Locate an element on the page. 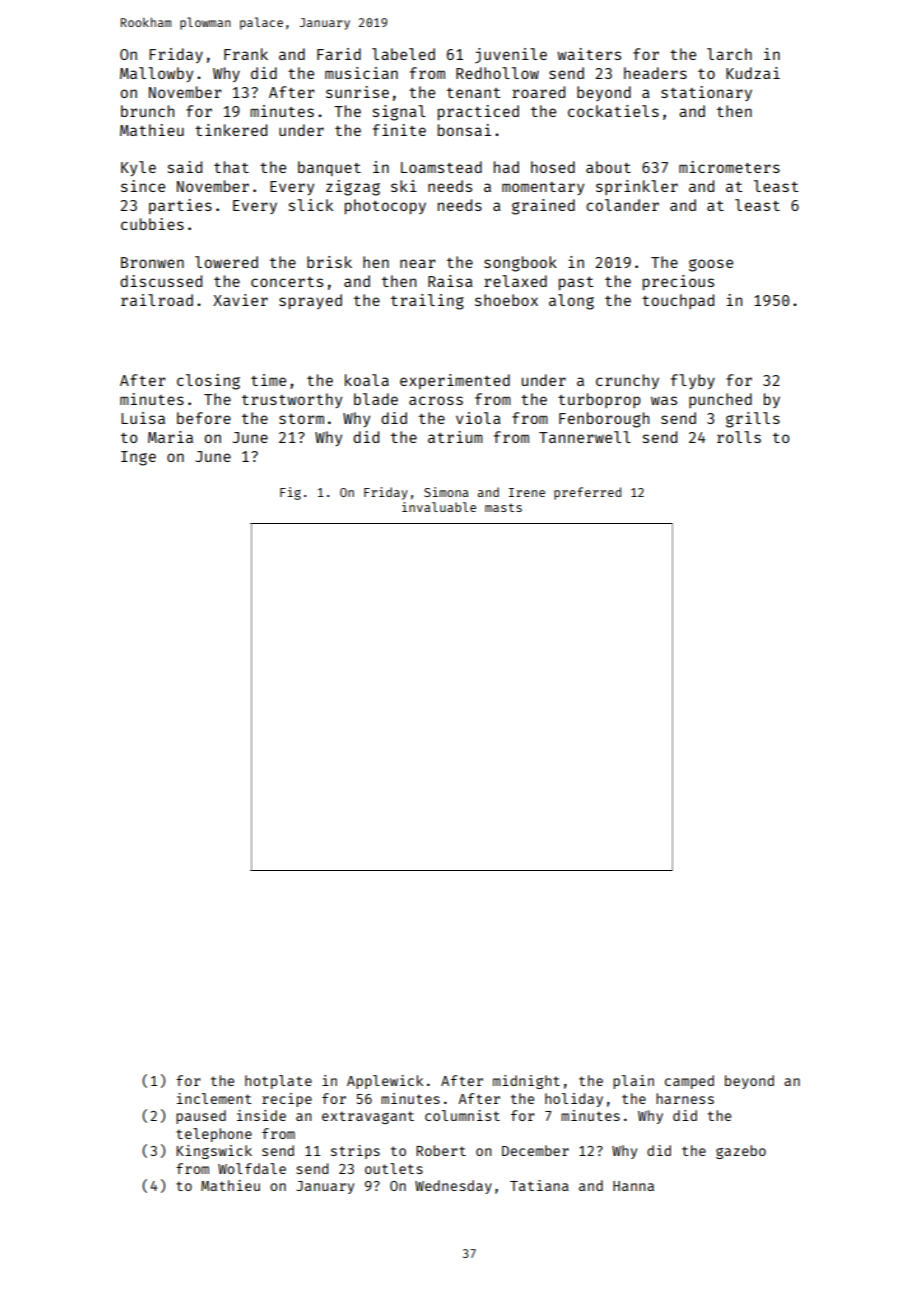 The width and height of the page is (924, 1308). Fig is located at coordinates (290, 493).
